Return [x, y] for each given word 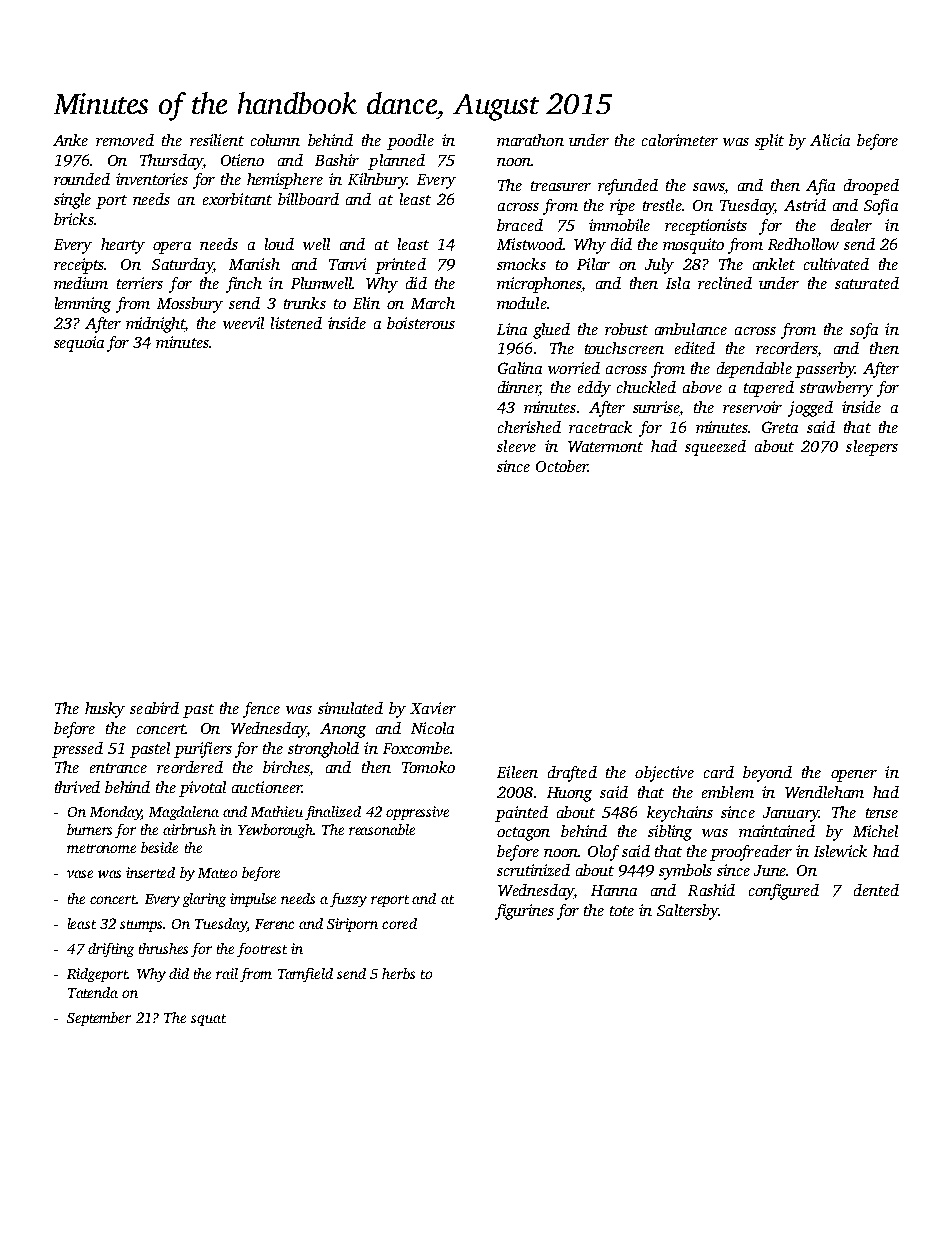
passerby [825, 370]
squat [208, 1020]
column [275, 140]
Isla [678, 283]
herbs [398, 973]
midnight [155, 325]
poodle [410, 142]
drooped [871, 187]
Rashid [711, 890]
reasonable [382, 829]
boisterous [421, 323]
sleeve [516, 446]
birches [286, 768]
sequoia [79, 344]
